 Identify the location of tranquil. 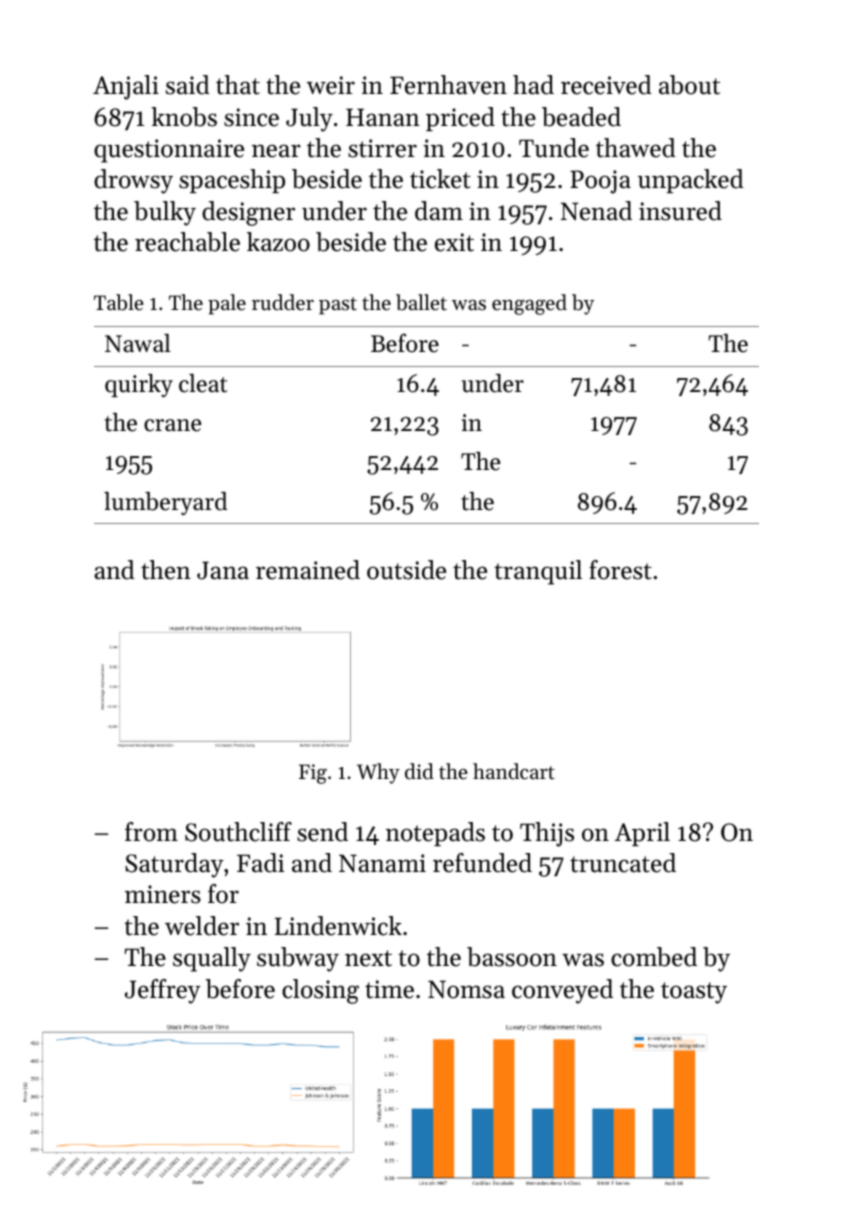
(538, 572).
